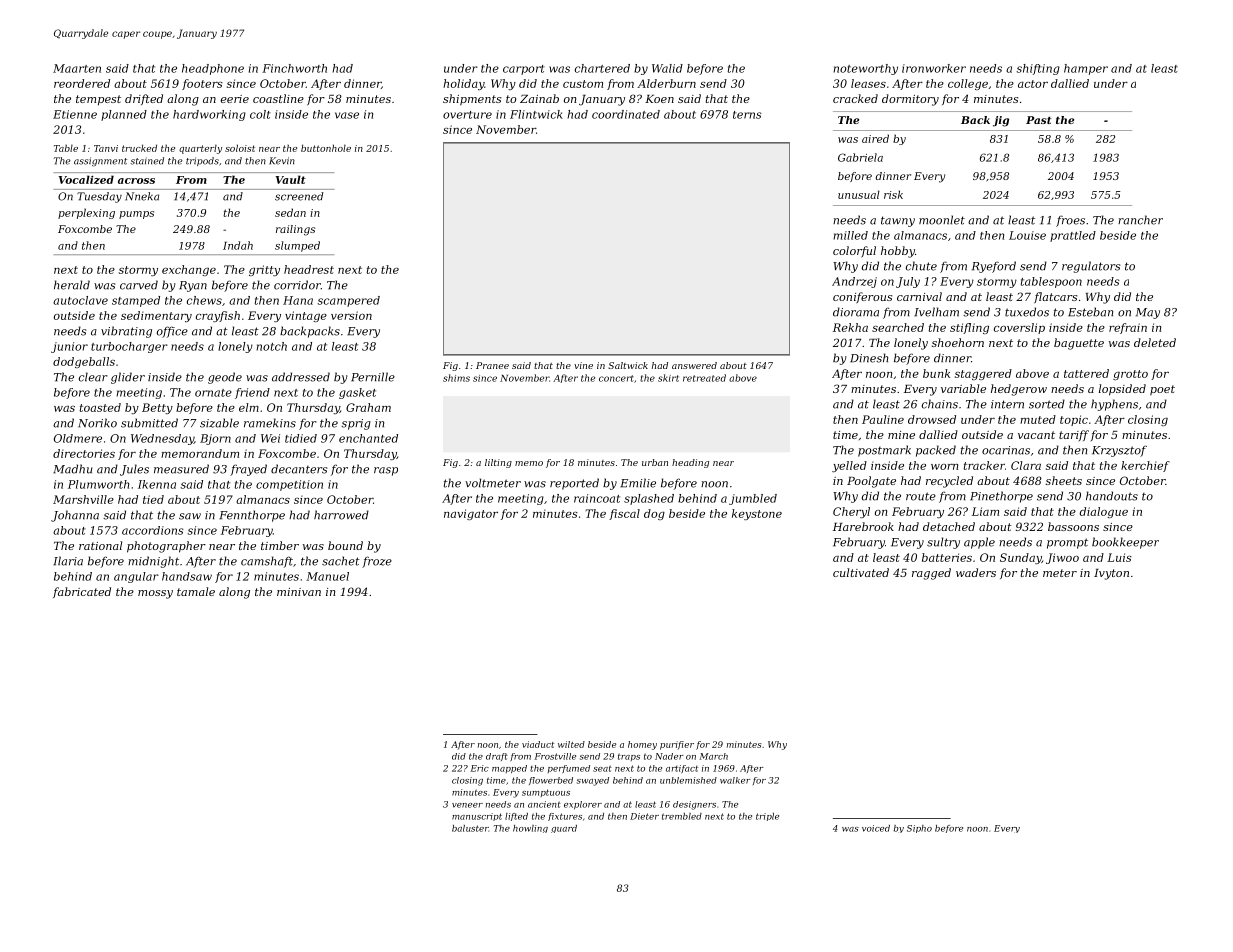  I want to click on heading, so click(690, 463).
